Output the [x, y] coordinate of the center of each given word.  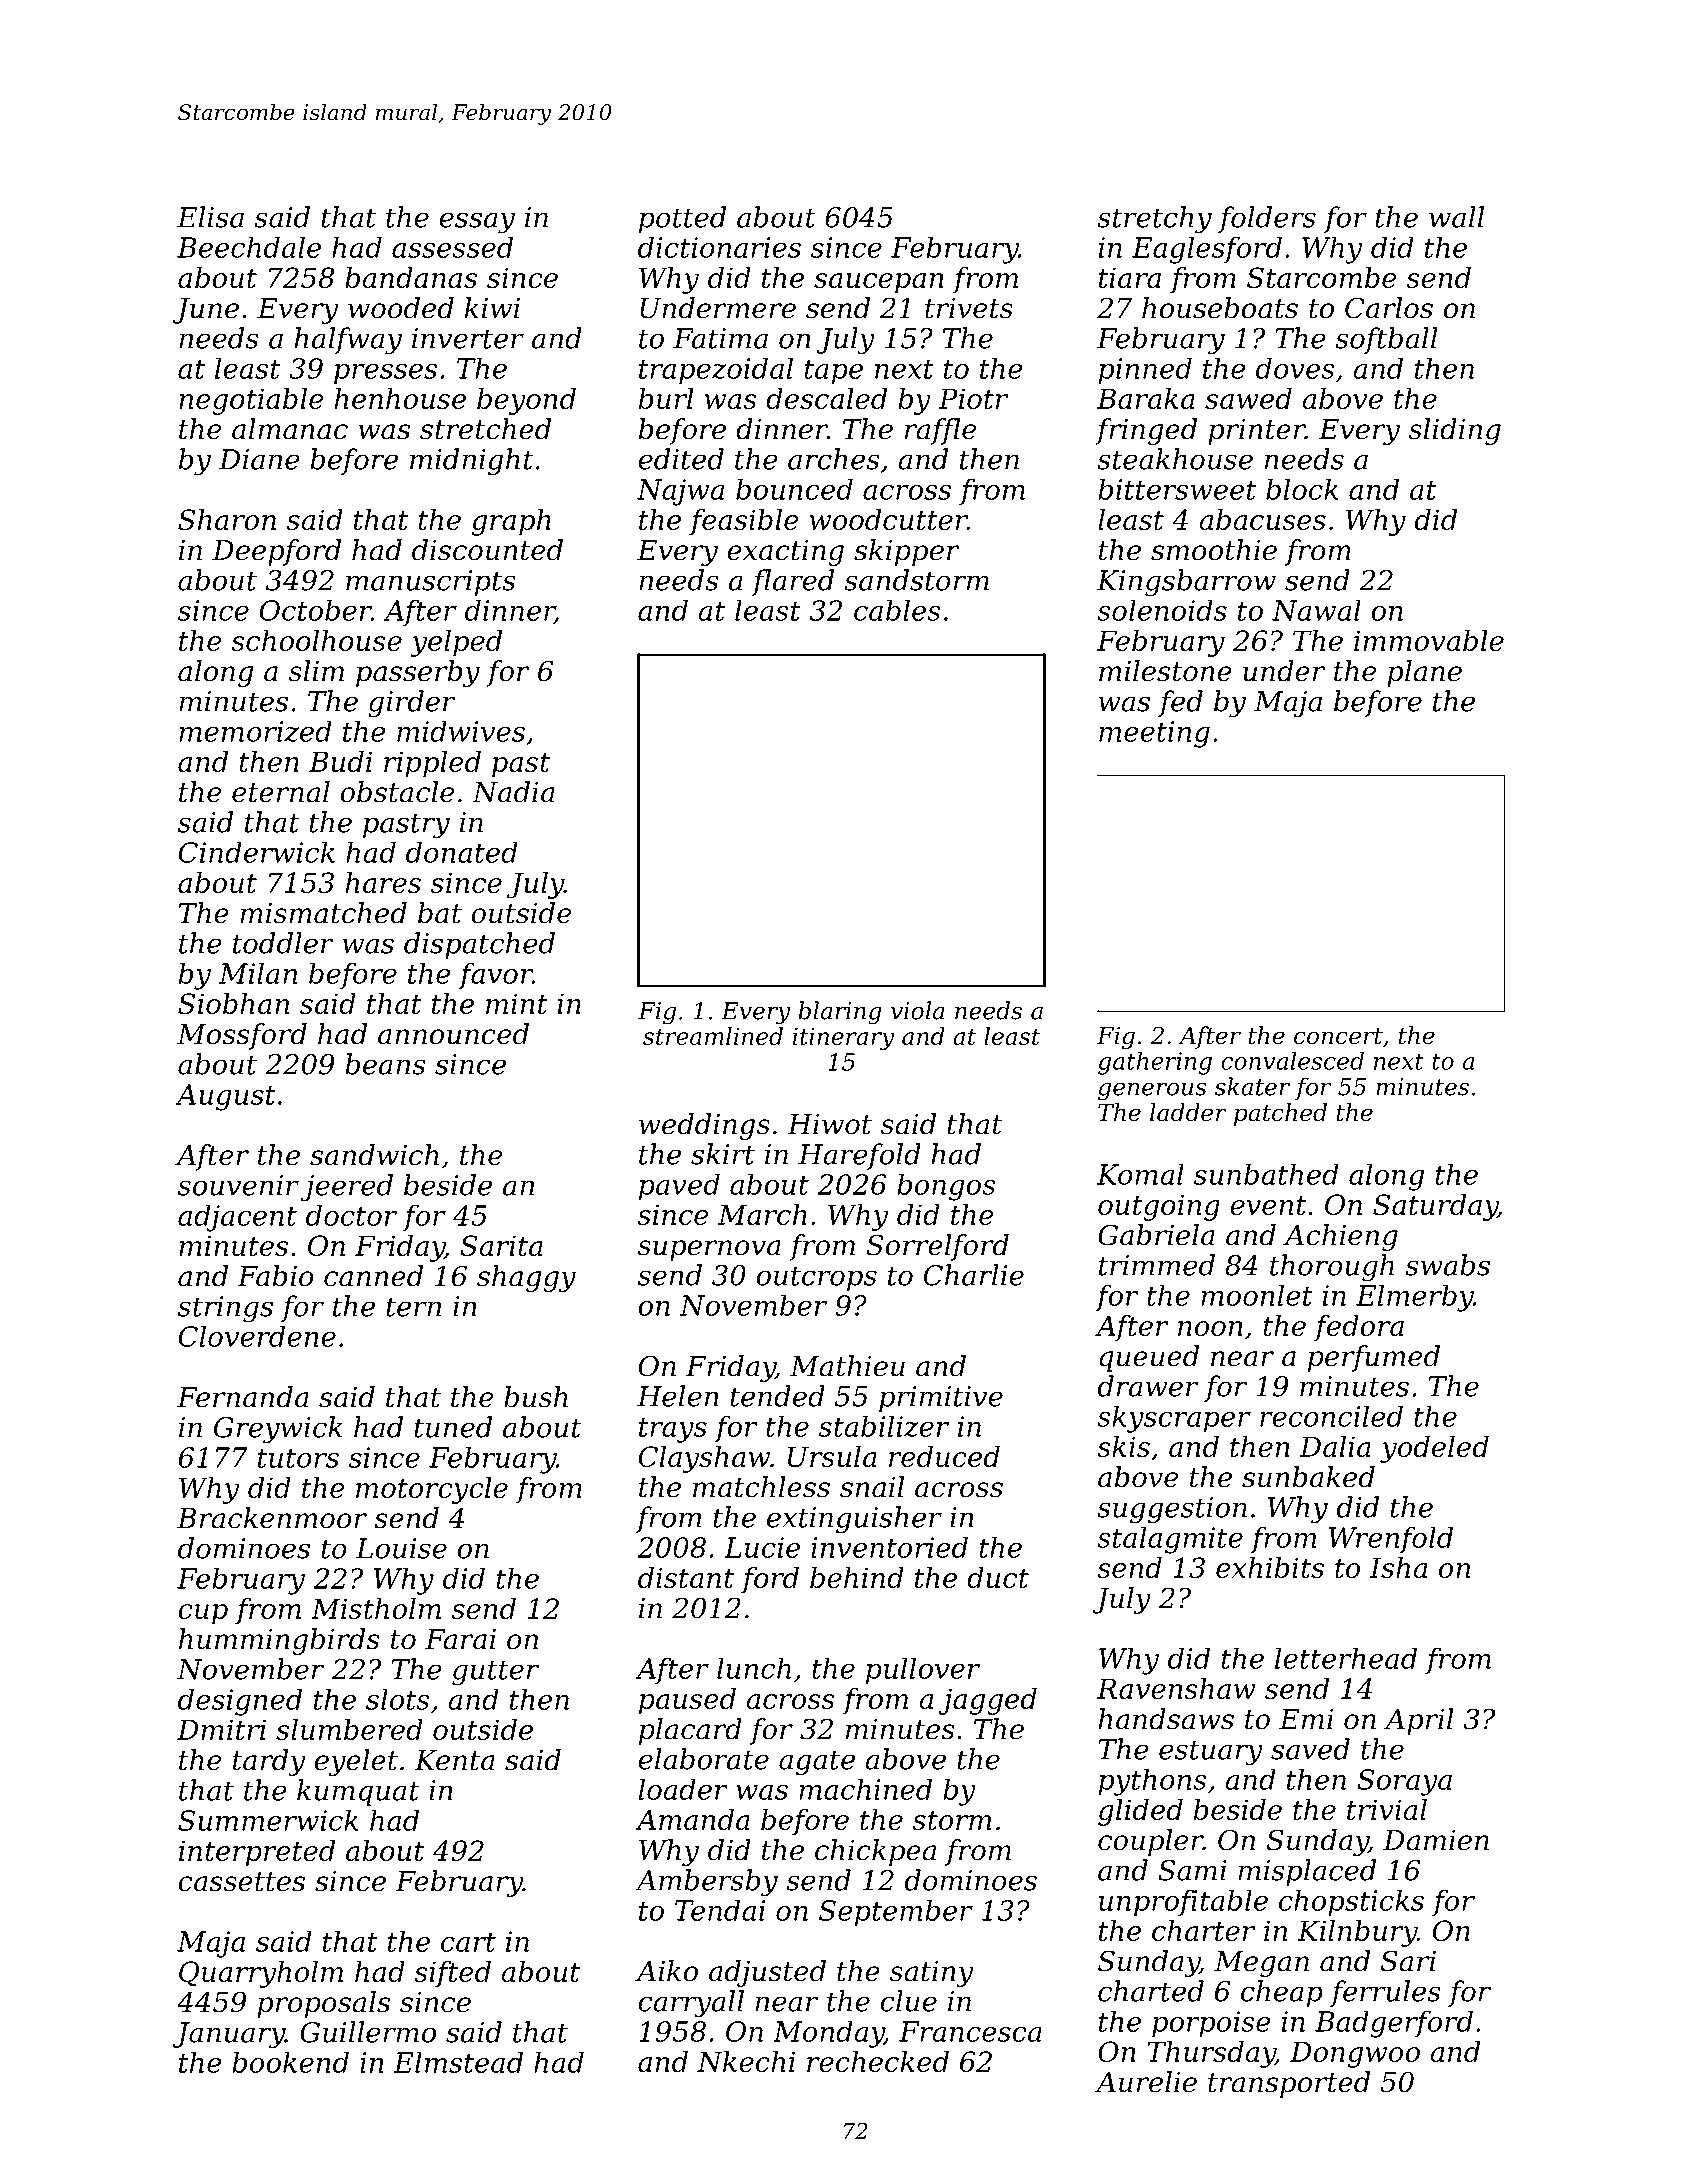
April [1419, 1721]
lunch [754, 1668]
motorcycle [432, 1490]
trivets [969, 308]
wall [1456, 217]
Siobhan [233, 1003]
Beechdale [249, 247]
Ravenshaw [1176, 1688]
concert [1338, 1036]
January [229, 2035]
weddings [704, 1126]
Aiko [666, 1971]
